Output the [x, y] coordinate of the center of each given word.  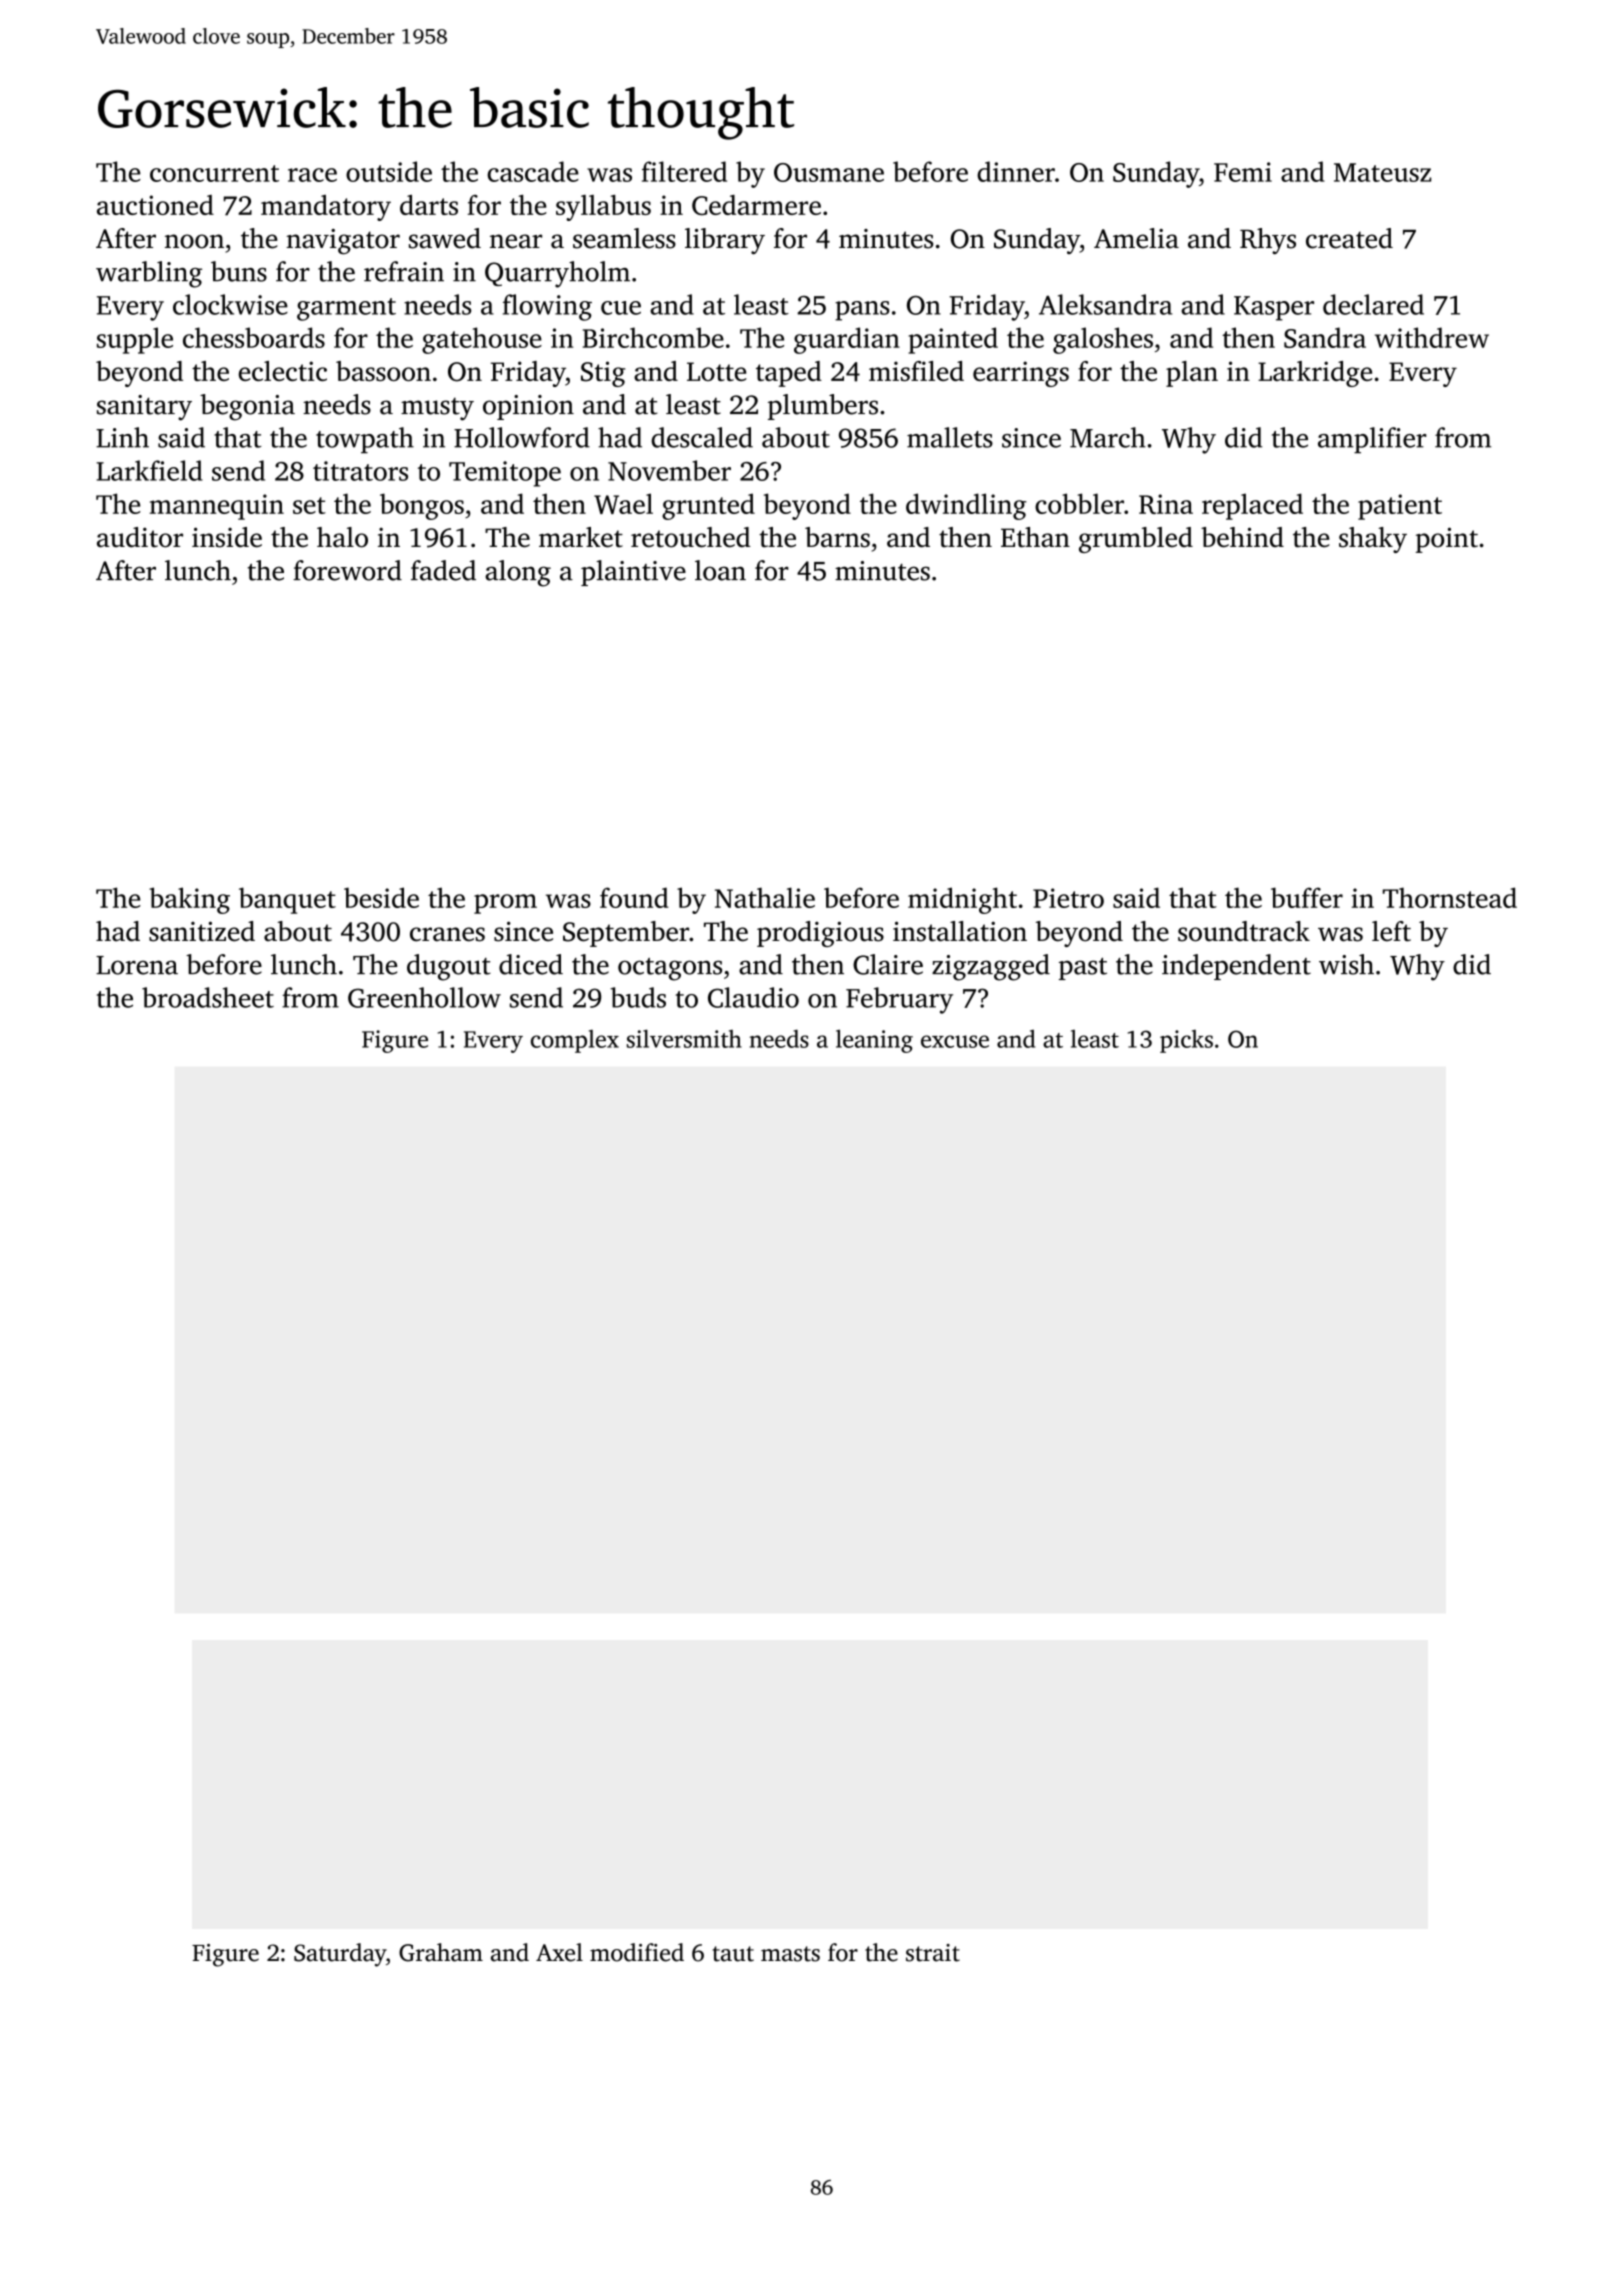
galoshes [1103, 340]
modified [637, 1952]
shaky [1373, 540]
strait [933, 1953]
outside [389, 171]
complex [575, 1041]
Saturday [340, 1955]
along [518, 573]
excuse [955, 1041]
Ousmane [829, 172]
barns [837, 537]
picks [1186, 1041]
